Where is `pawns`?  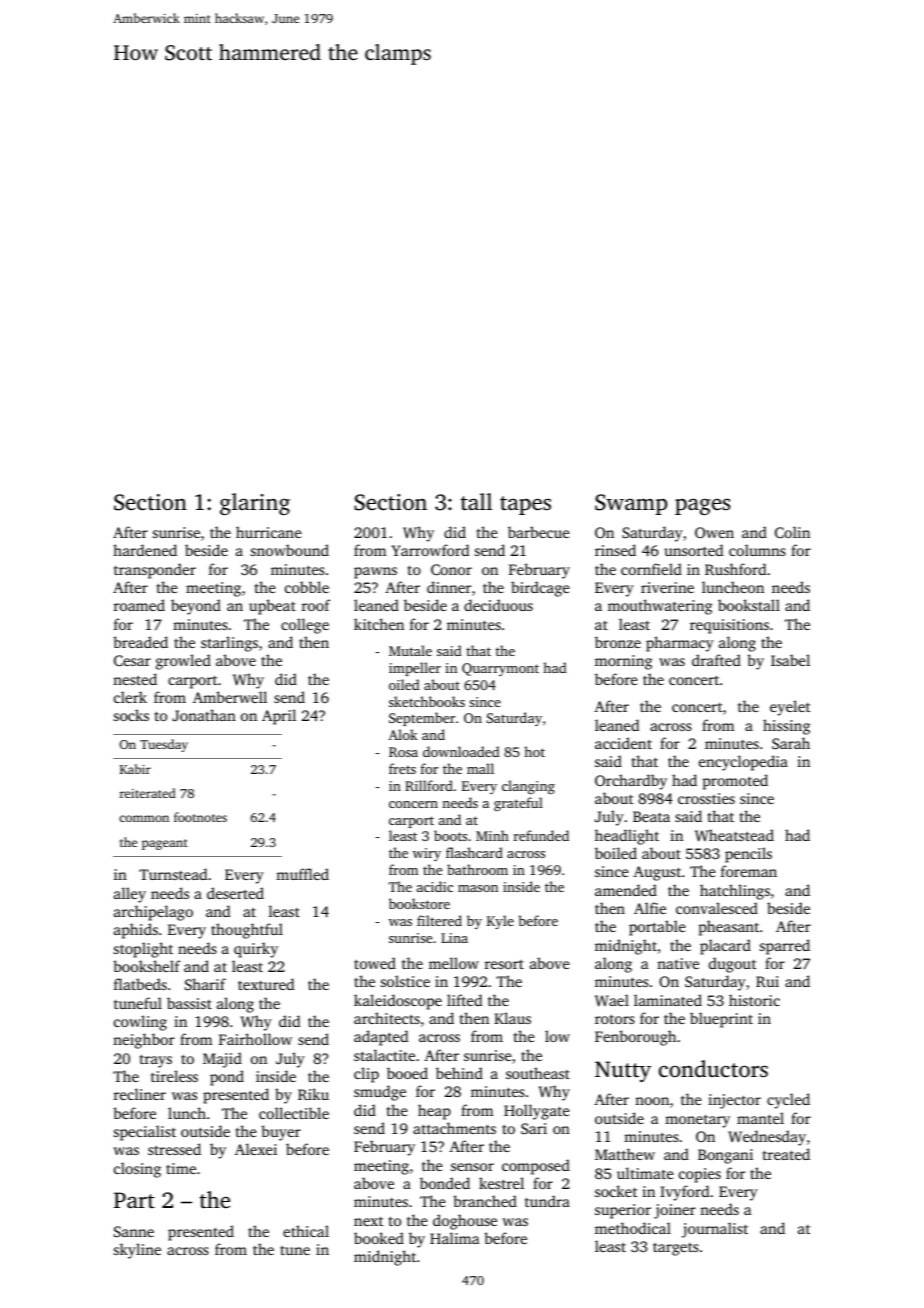
pawns is located at coordinates (375, 573).
